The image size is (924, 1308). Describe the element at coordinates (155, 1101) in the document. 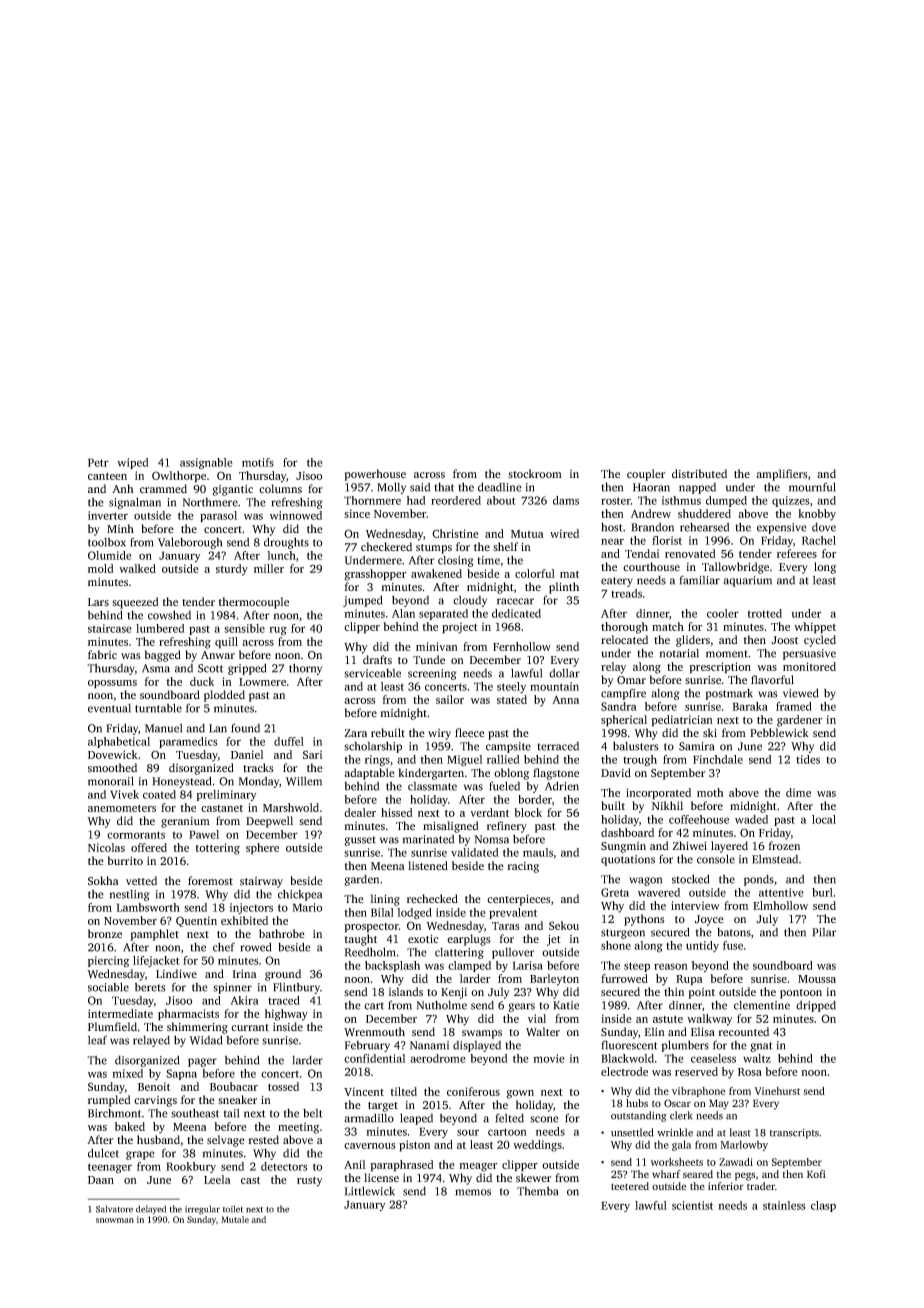

I see `carvings` at that location.
